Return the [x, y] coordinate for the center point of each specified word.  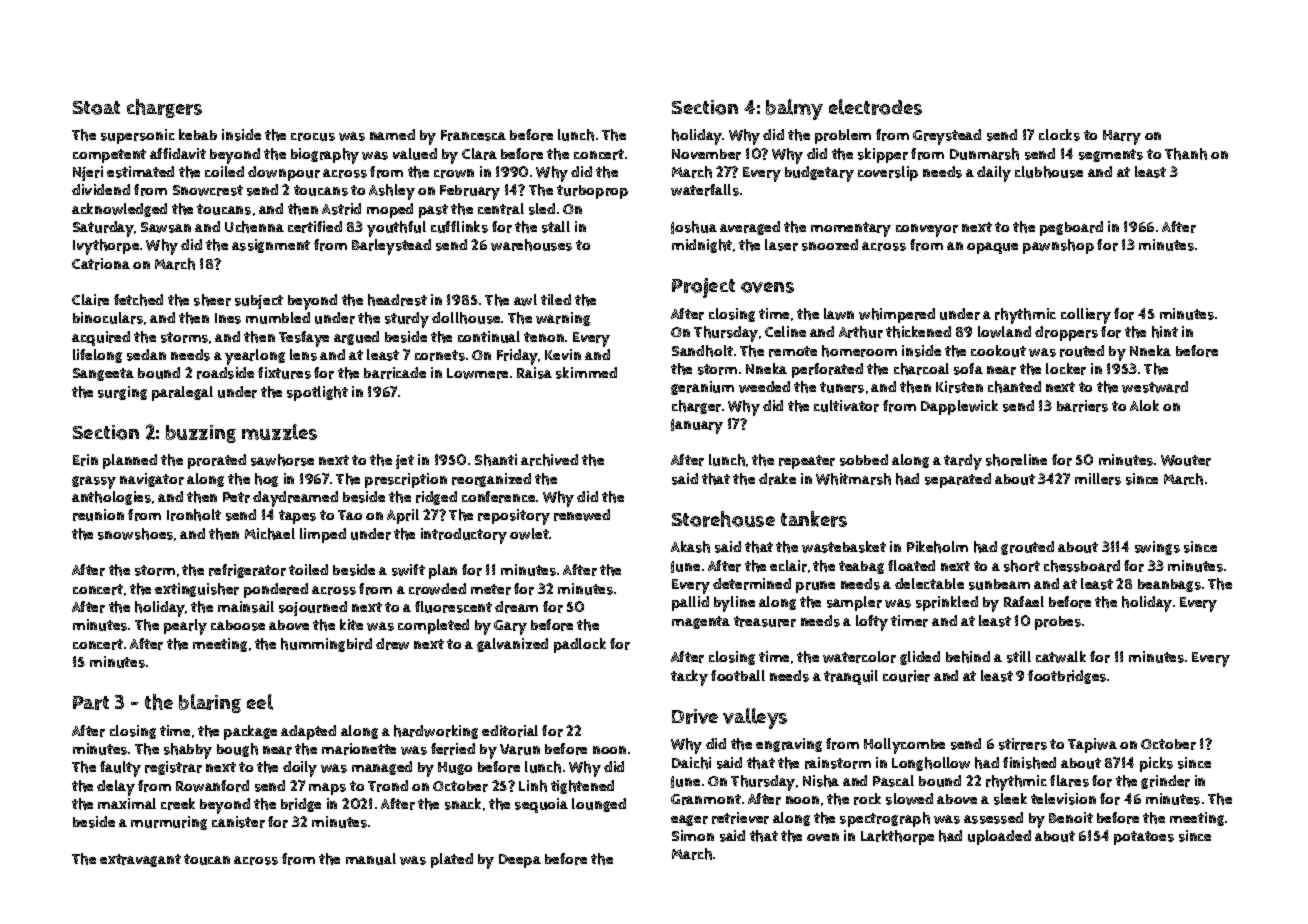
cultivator [846, 406]
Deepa [520, 861]
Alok [1144, 405]
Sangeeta [103, 374]
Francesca [473, 135]
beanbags [1169, 585]
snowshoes [135, 534]
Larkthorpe [897, 837]
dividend [101, 189]
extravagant [140, 860]
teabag [861, 567]
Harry [1122, 137]
